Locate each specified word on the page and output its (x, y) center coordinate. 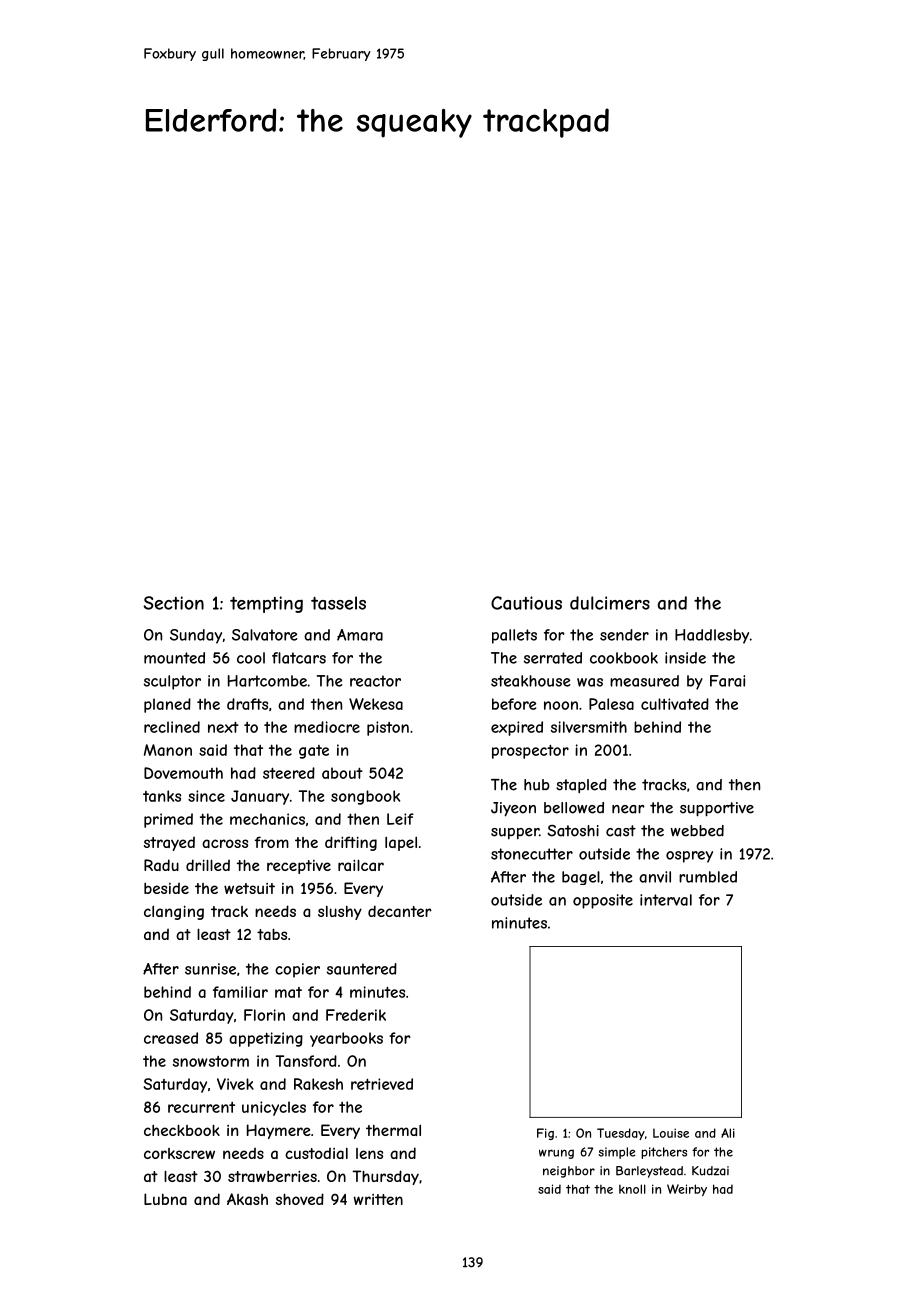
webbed (697, 831)
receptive (299, 867)
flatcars (299, 658)
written (378, 1199)
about (342, 773)
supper (515, 833)
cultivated (675, 704)
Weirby (687, 1190)
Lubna (165, 1199)
